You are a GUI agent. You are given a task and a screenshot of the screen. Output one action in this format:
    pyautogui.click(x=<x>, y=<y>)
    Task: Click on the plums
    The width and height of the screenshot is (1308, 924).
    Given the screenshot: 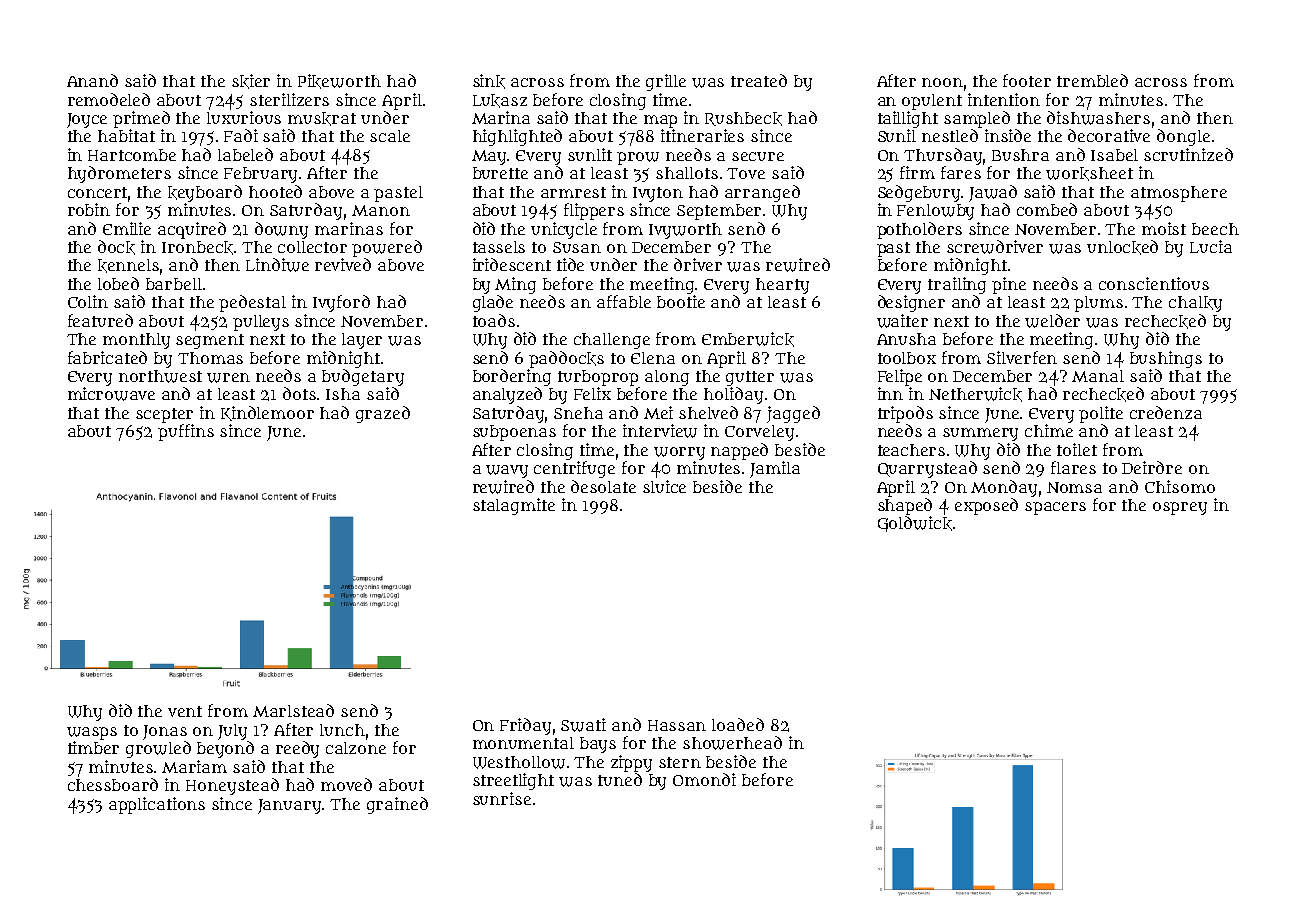 What is the action you would take?
    pyautogui.click(x=1098, y=304)
